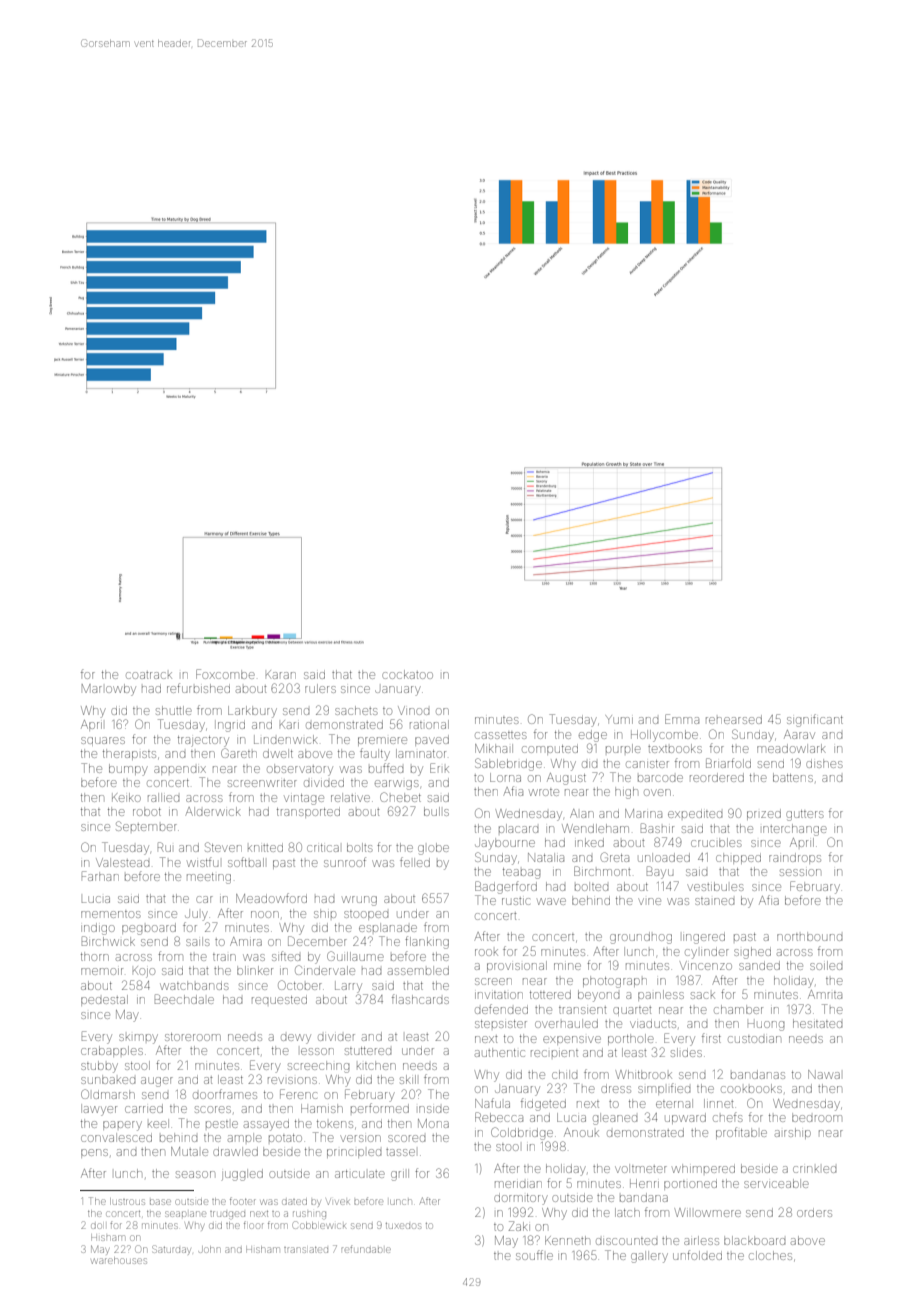  What do you see at coordinates (119, 1260) in the screenshot?
I see `warehouses` at bounding box center [119, 1260].
